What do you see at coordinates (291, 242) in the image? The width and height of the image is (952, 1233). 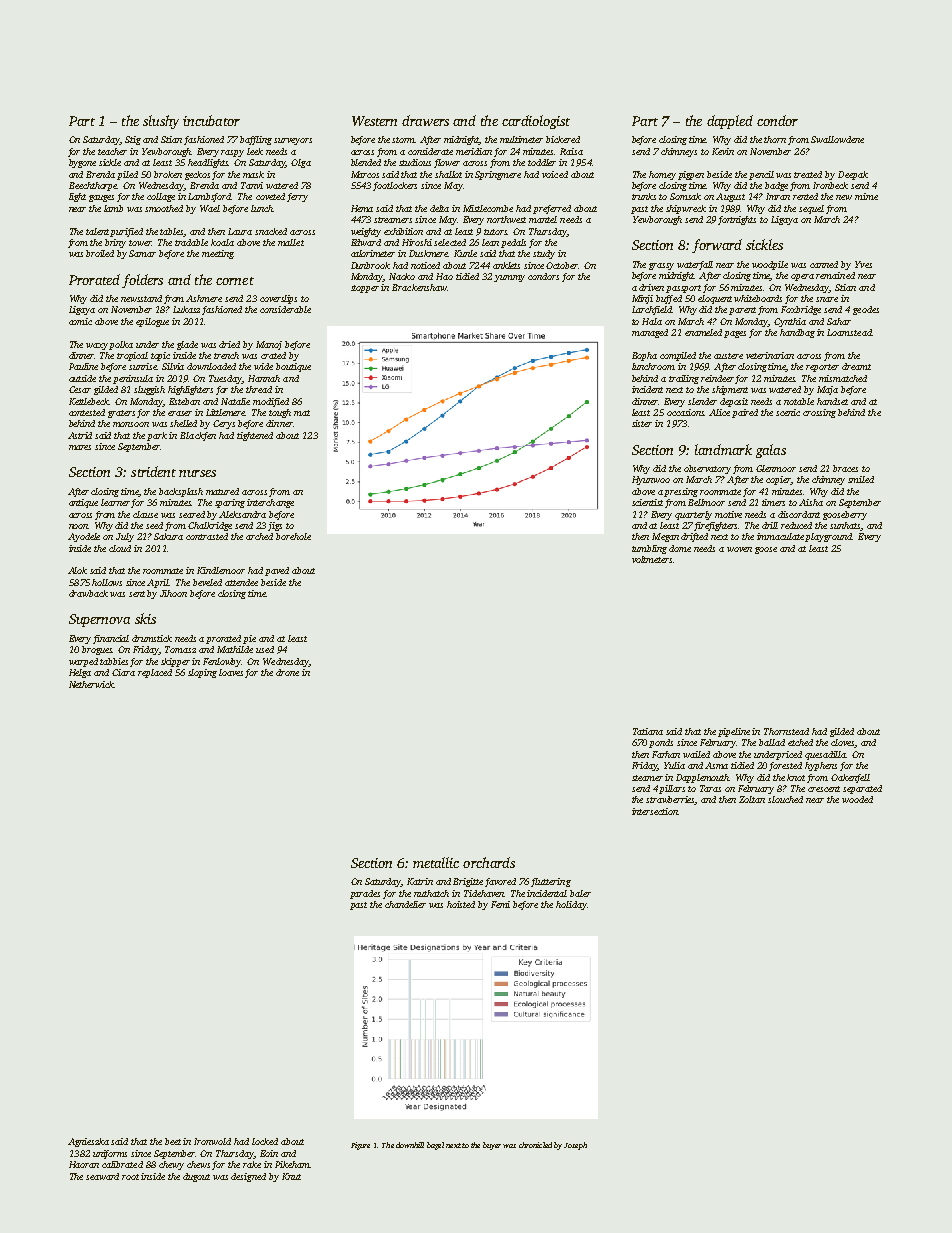 I see `mallet` at bounding box center [291, 242].
